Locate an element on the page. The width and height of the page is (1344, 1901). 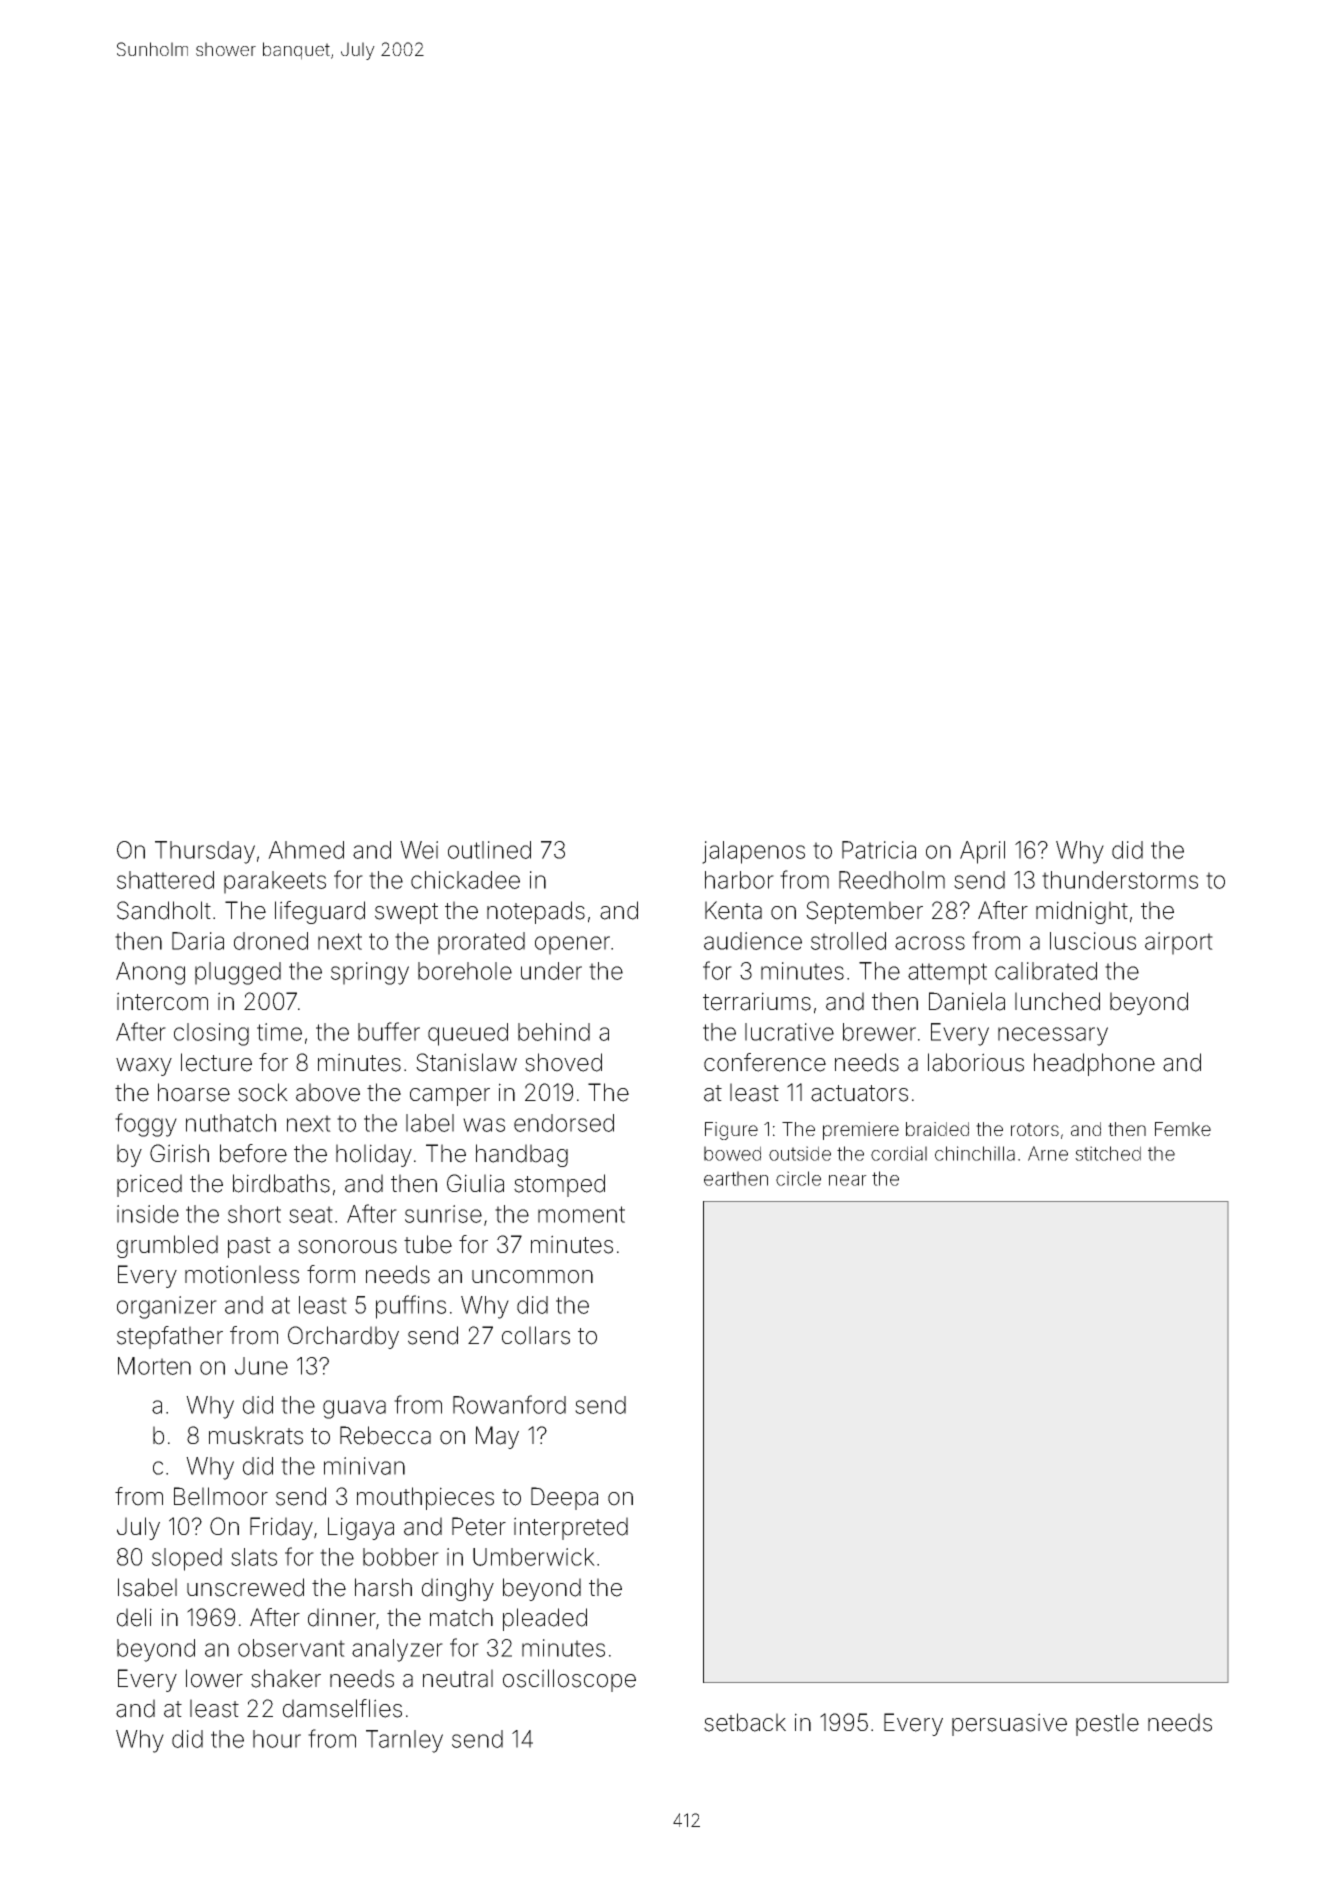
setback is located at coordinates (745, 1722).
